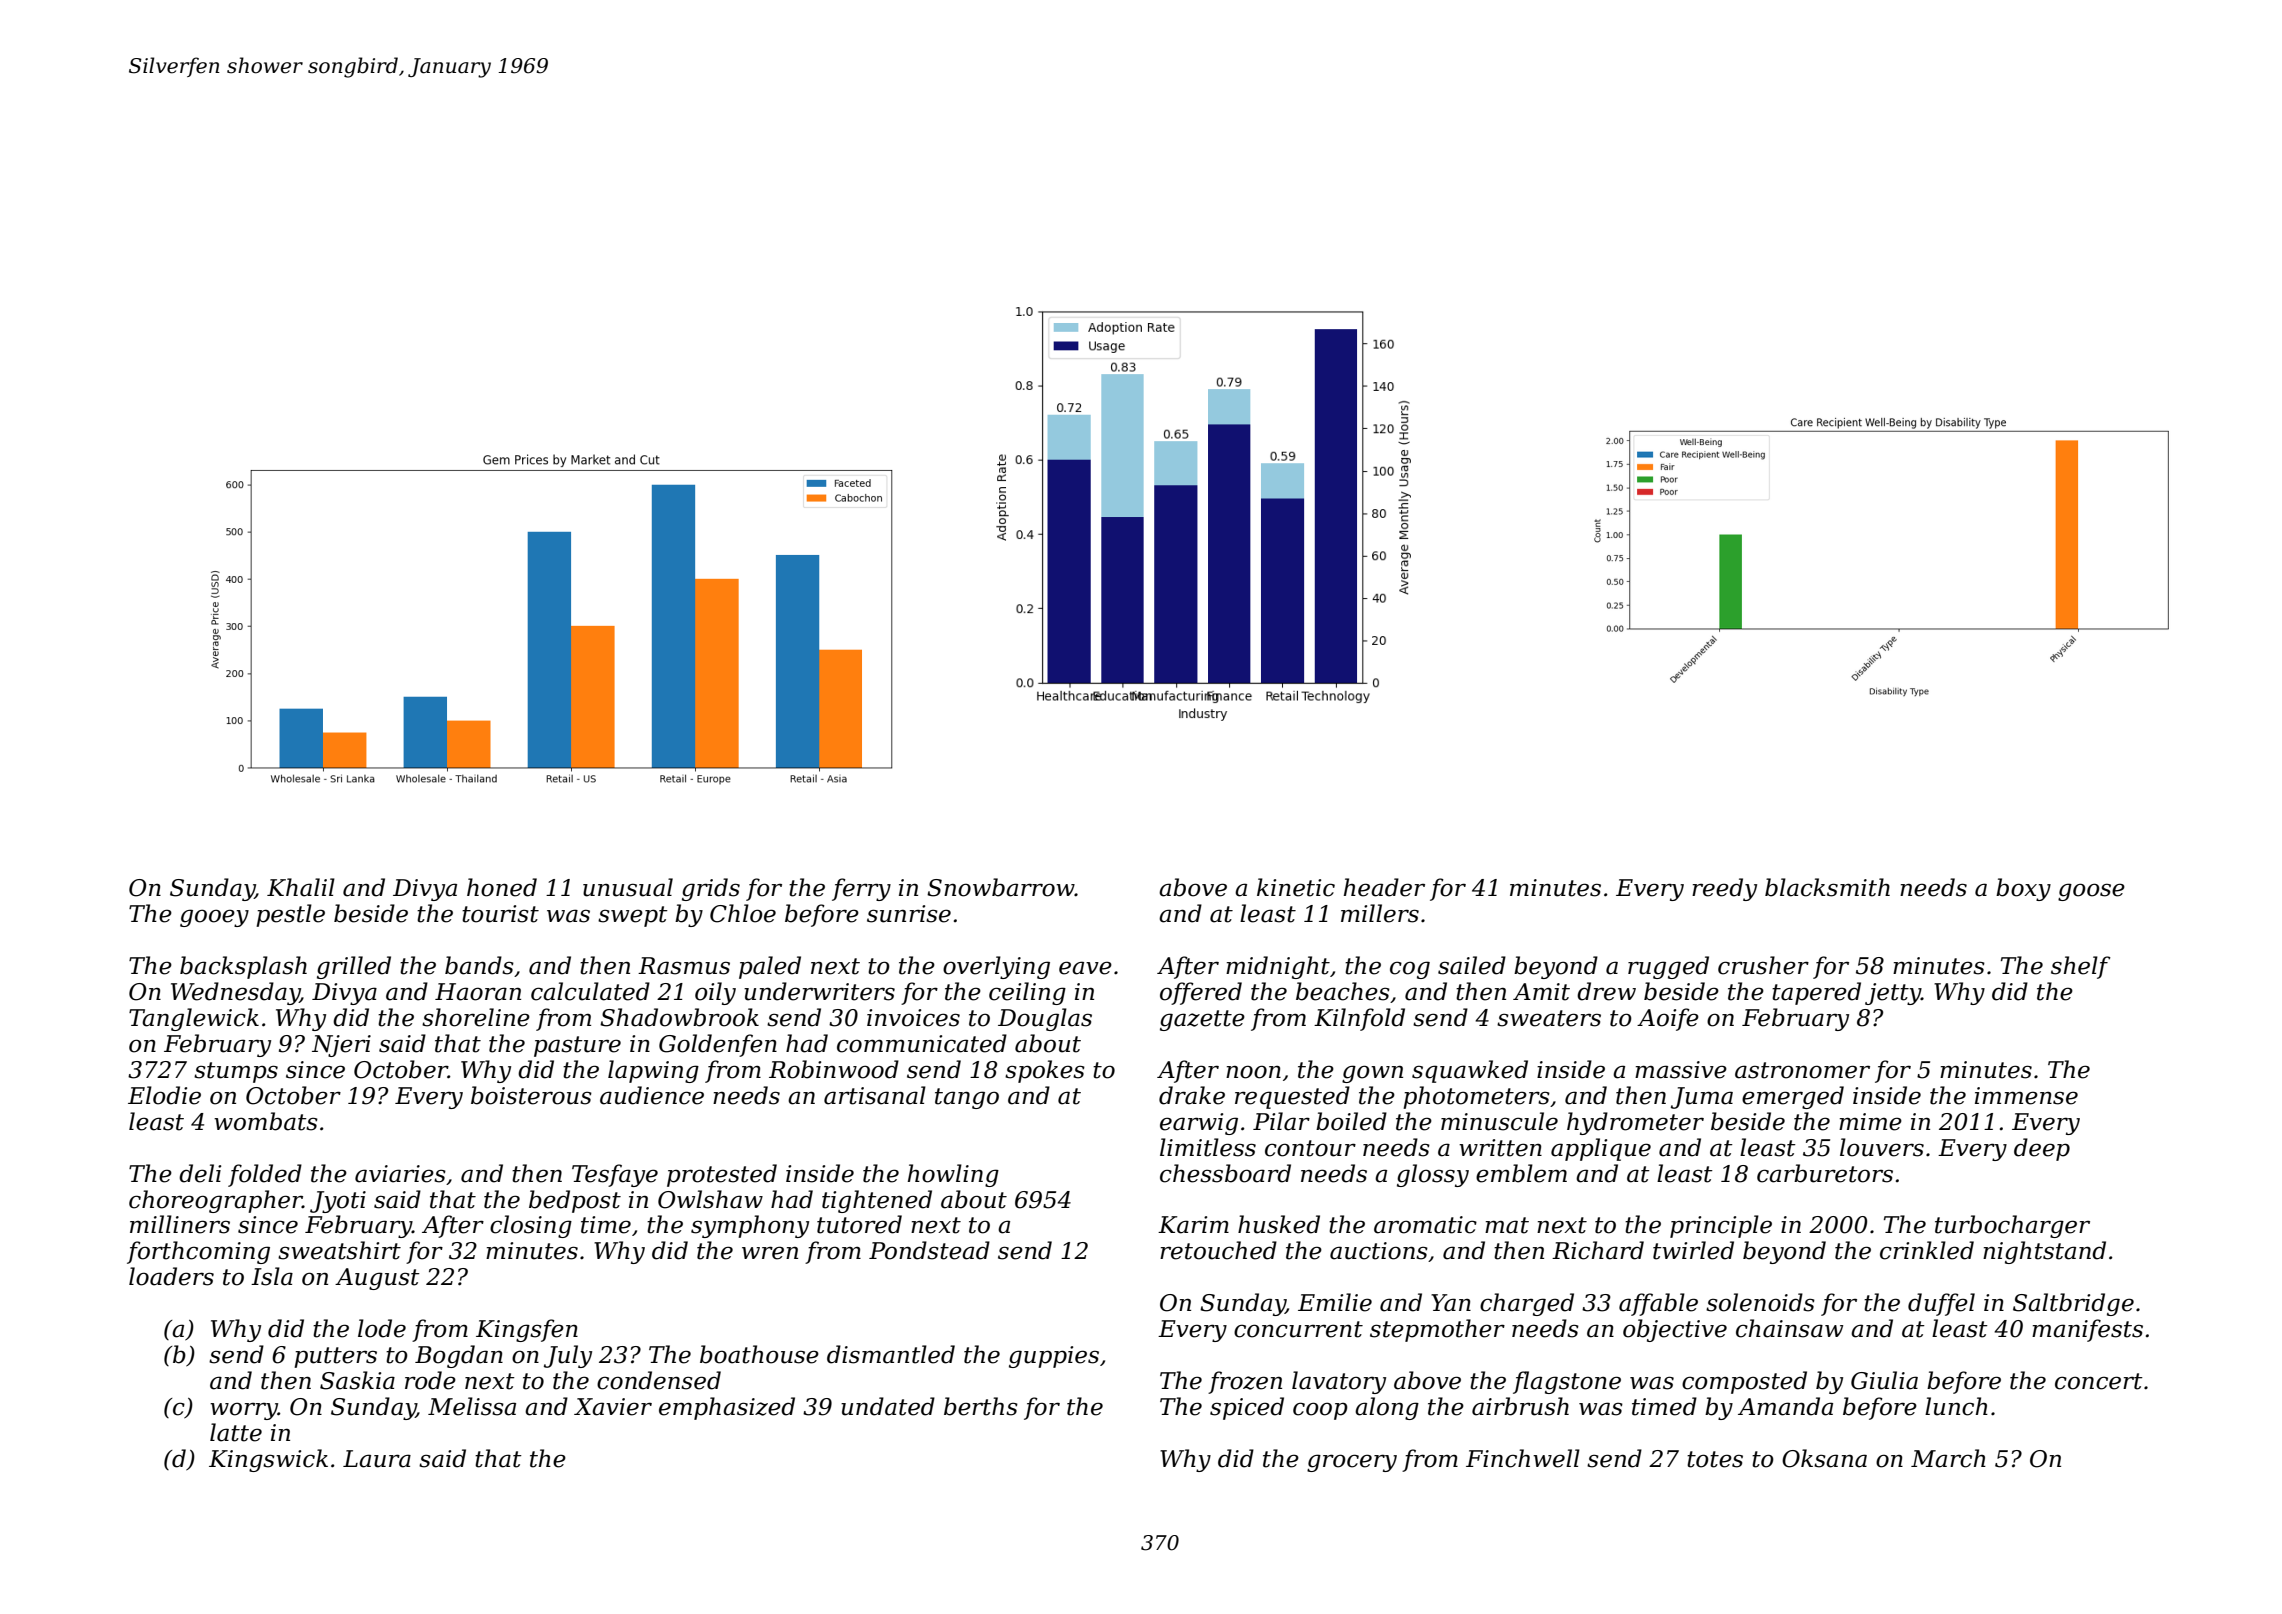 This document has width=2282, height=1614. I want to click on tourist, so click(500, 914).
